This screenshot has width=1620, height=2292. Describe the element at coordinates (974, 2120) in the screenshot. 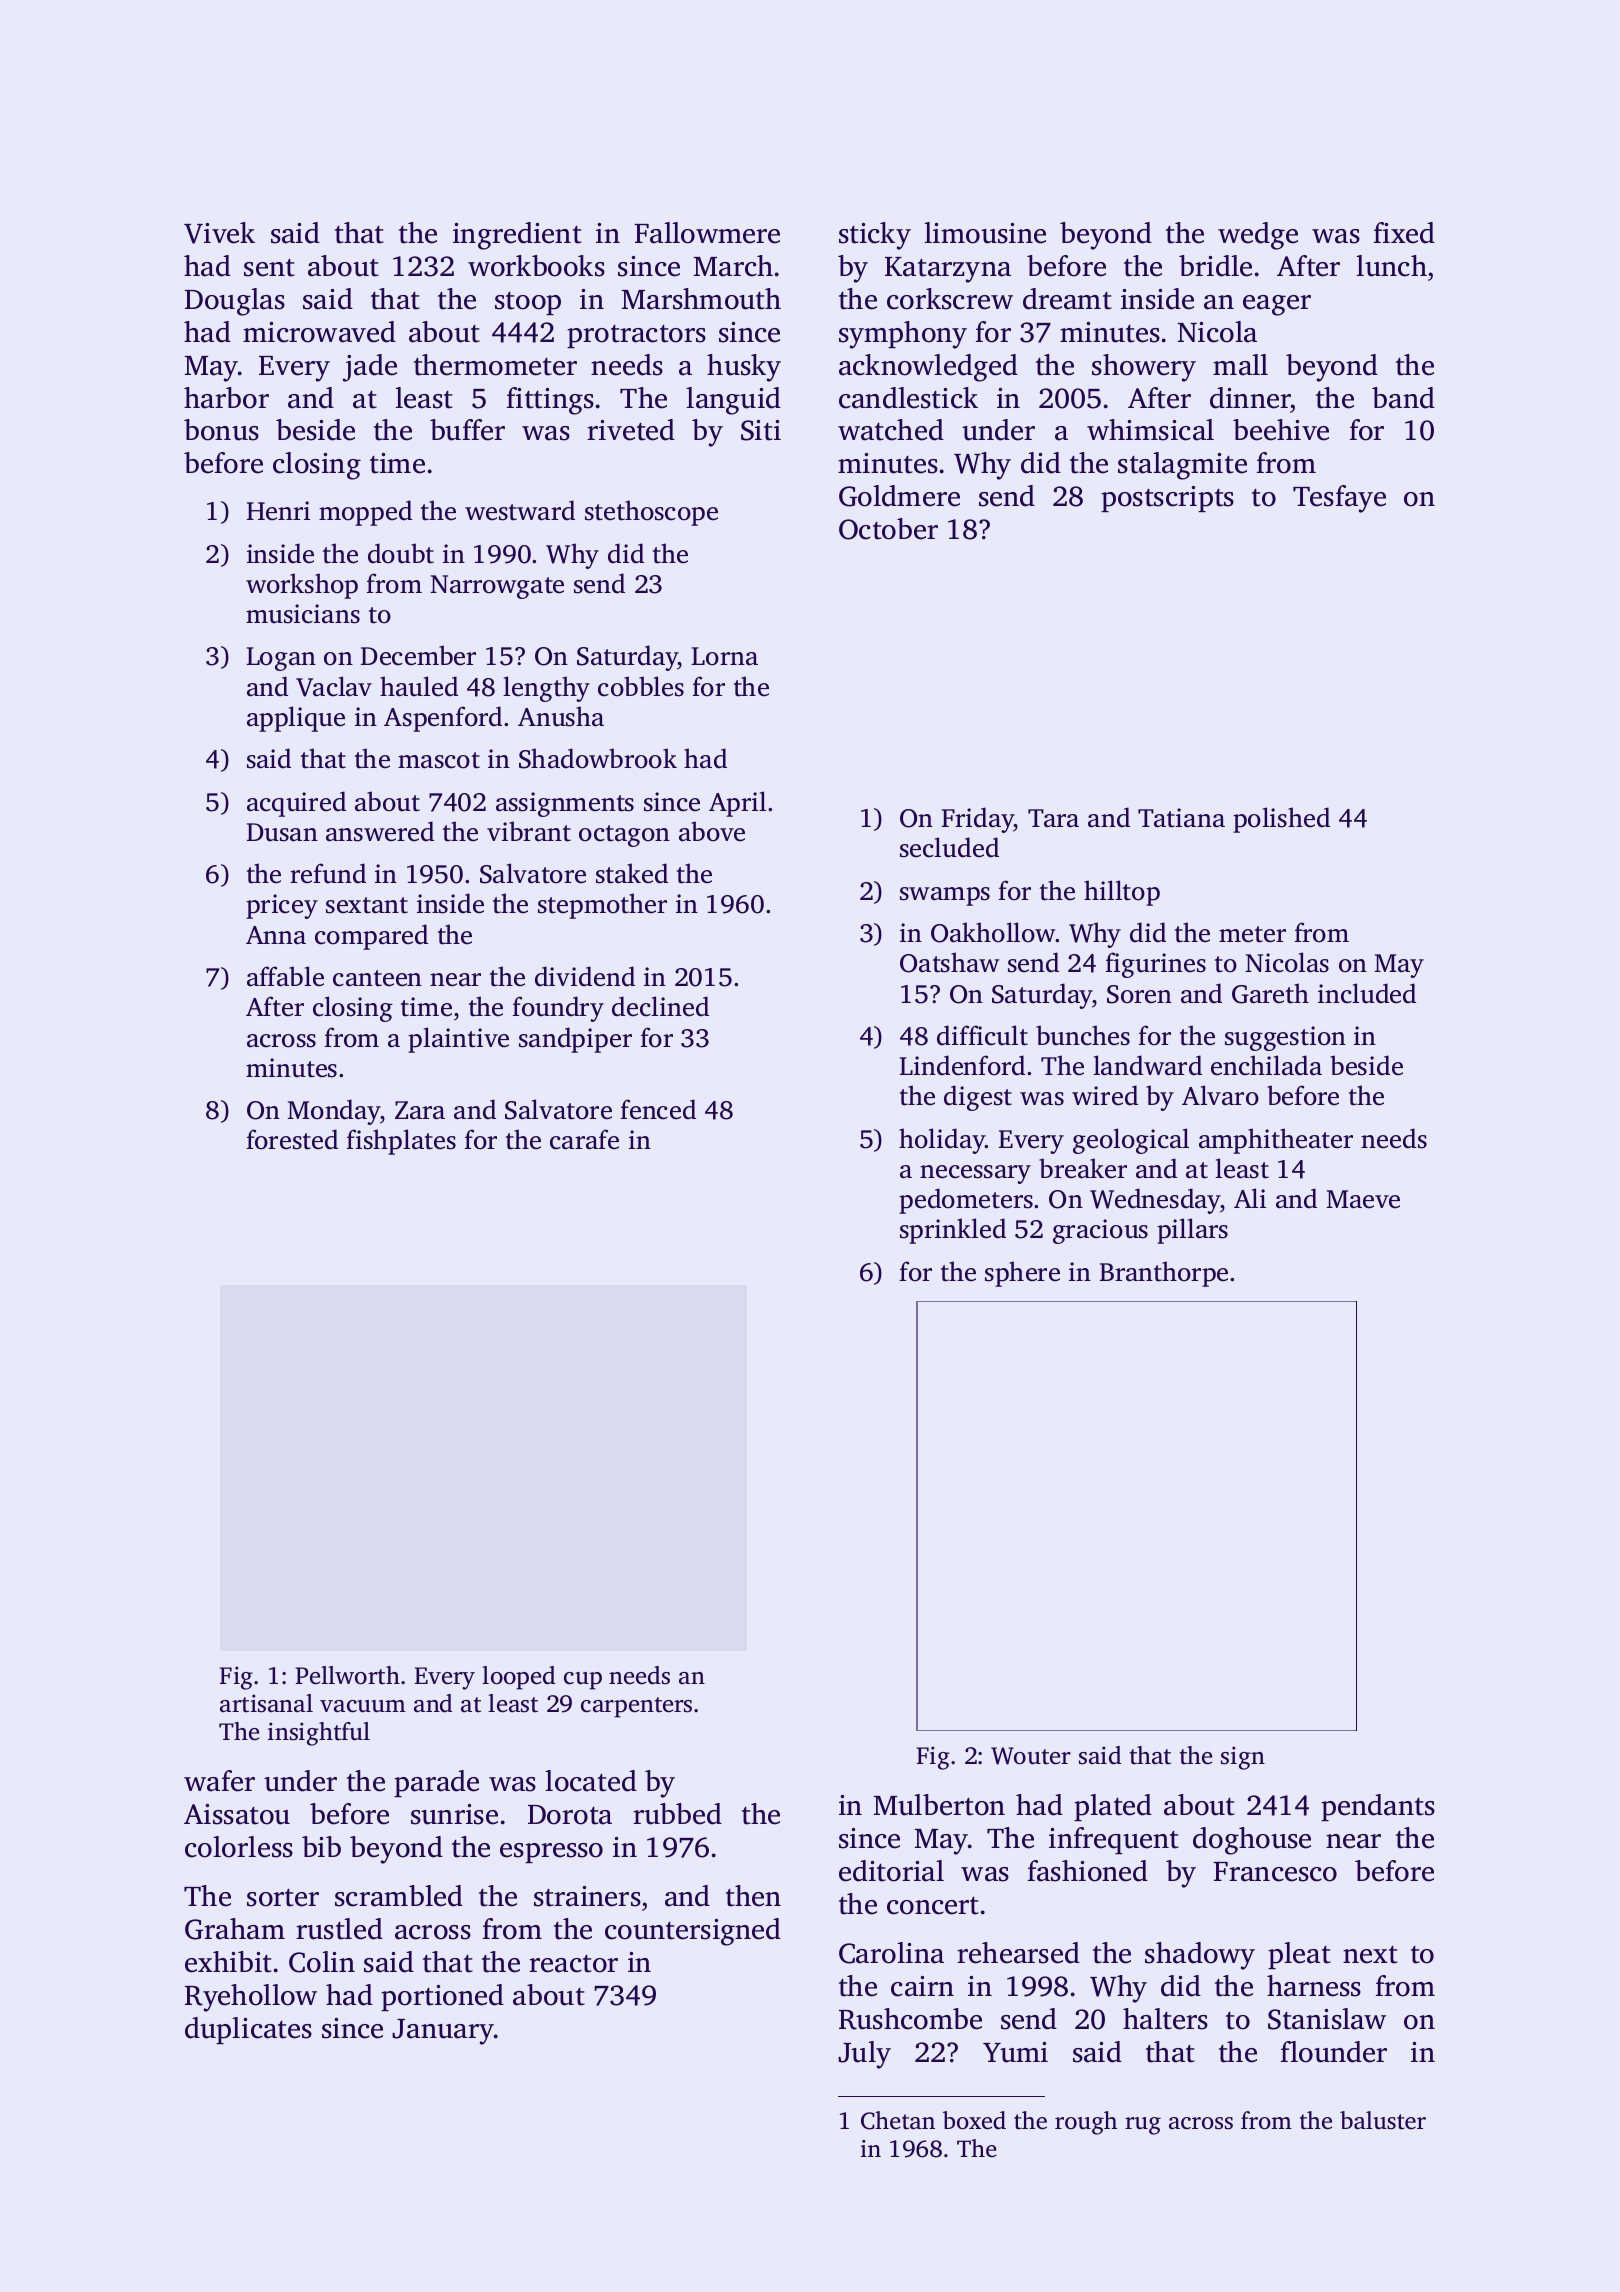

I see `boxed` at that location.
